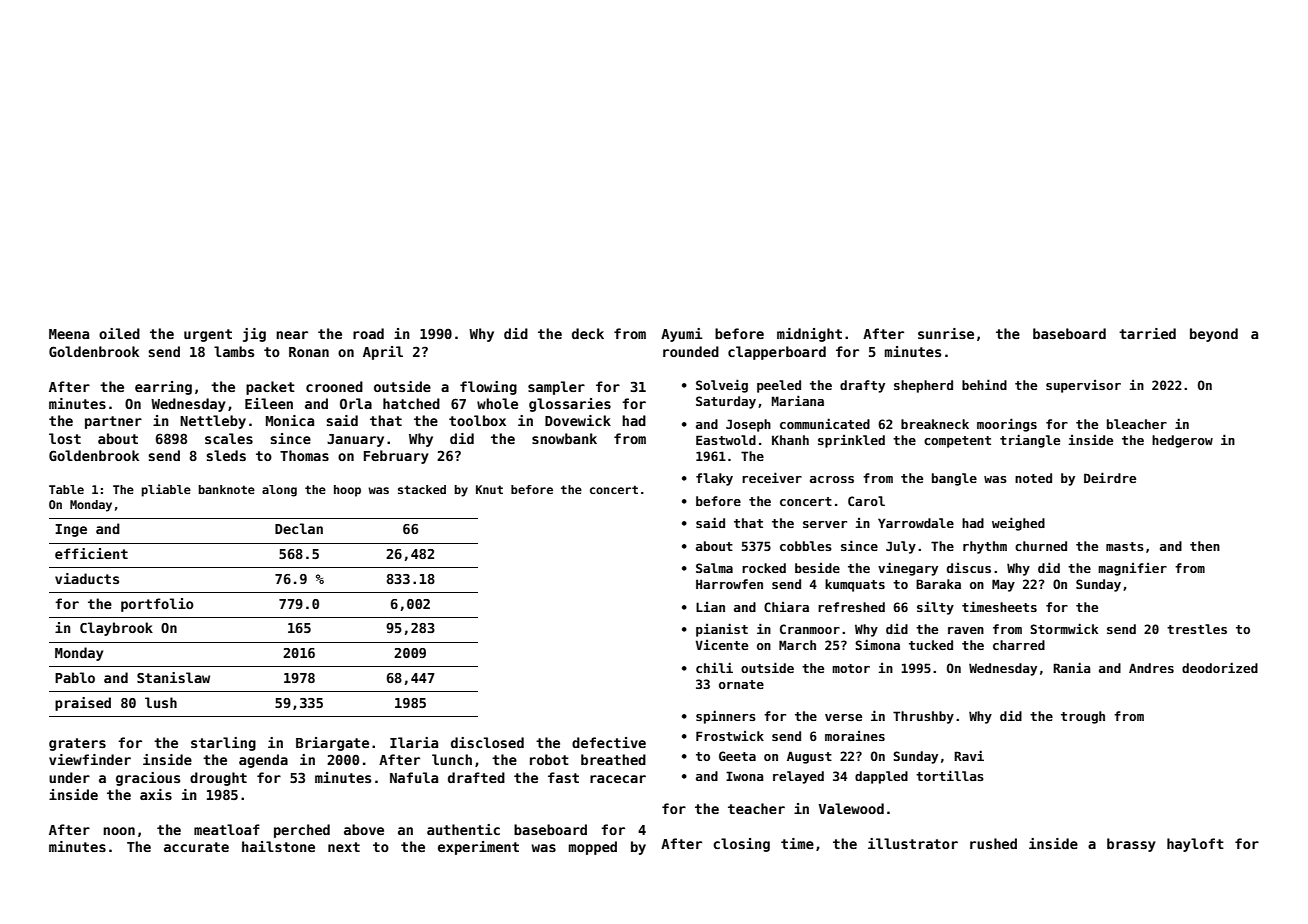 This screenshot has height=924, width=1308. What do you see at coordinates (1132, 569) in the screenshot?
I see `magnifier` at bounding box center [1132, 569].
